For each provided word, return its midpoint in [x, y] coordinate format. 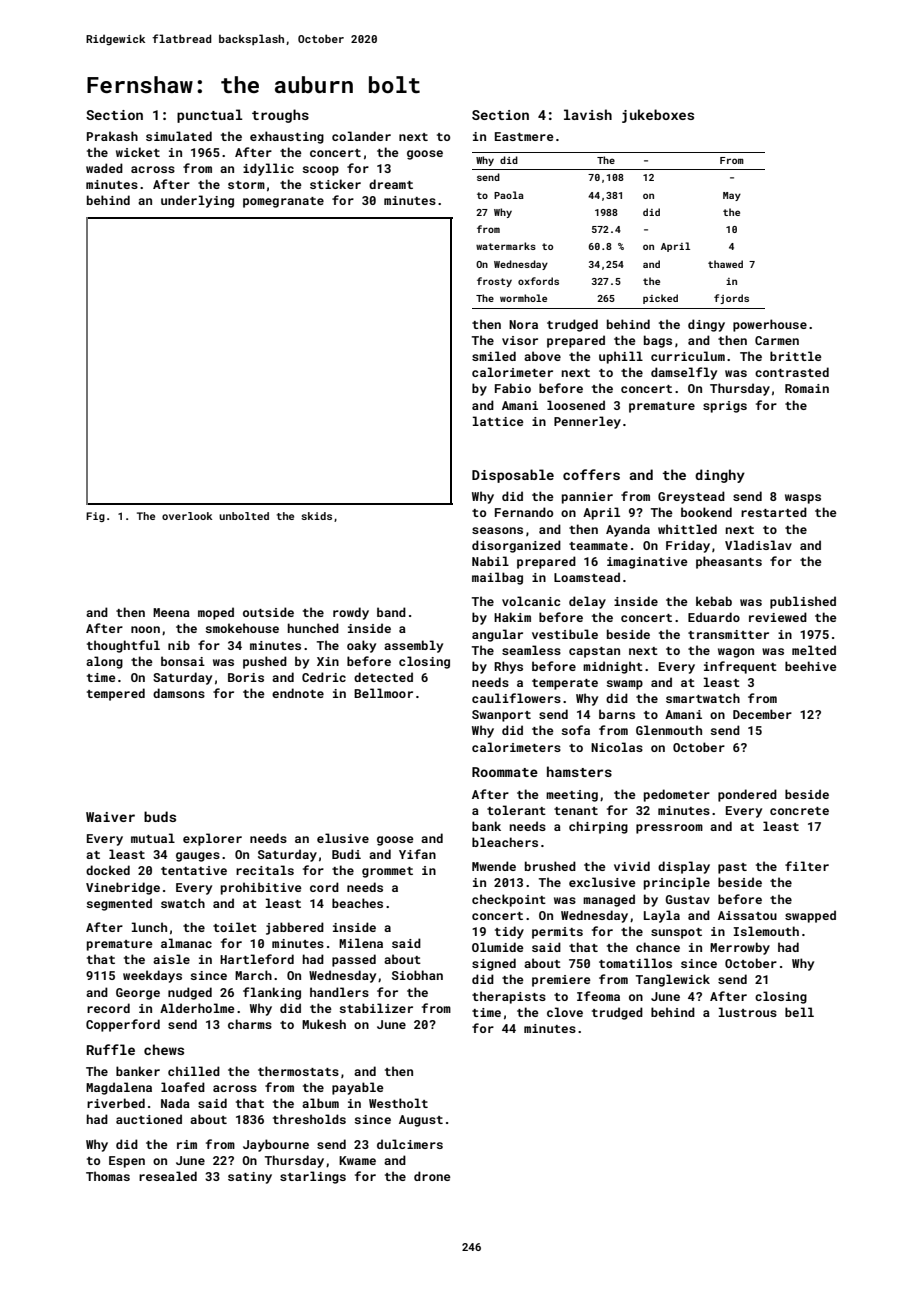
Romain [807, 388]
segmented [119, 904]
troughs [280, 116]
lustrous [748, 1012]
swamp [625, 685]
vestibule [565, 634]
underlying [197, 201]
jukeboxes [658, 116]
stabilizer [376, 1008]
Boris [246, 677]
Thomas [108, 1176]
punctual [210, 116]
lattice [498, 421]
